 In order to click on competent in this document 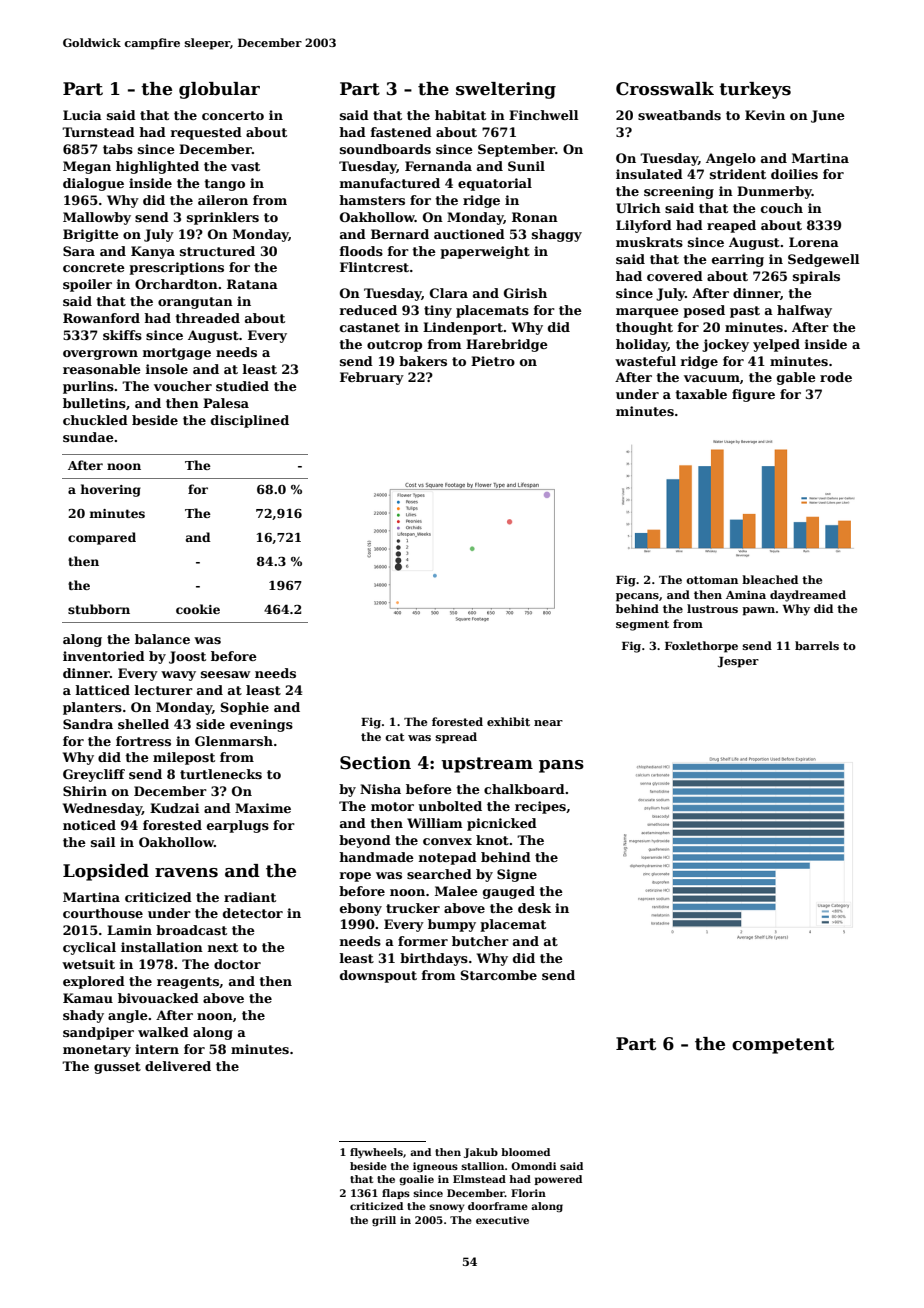, I will do `click(783, 1046)`.
